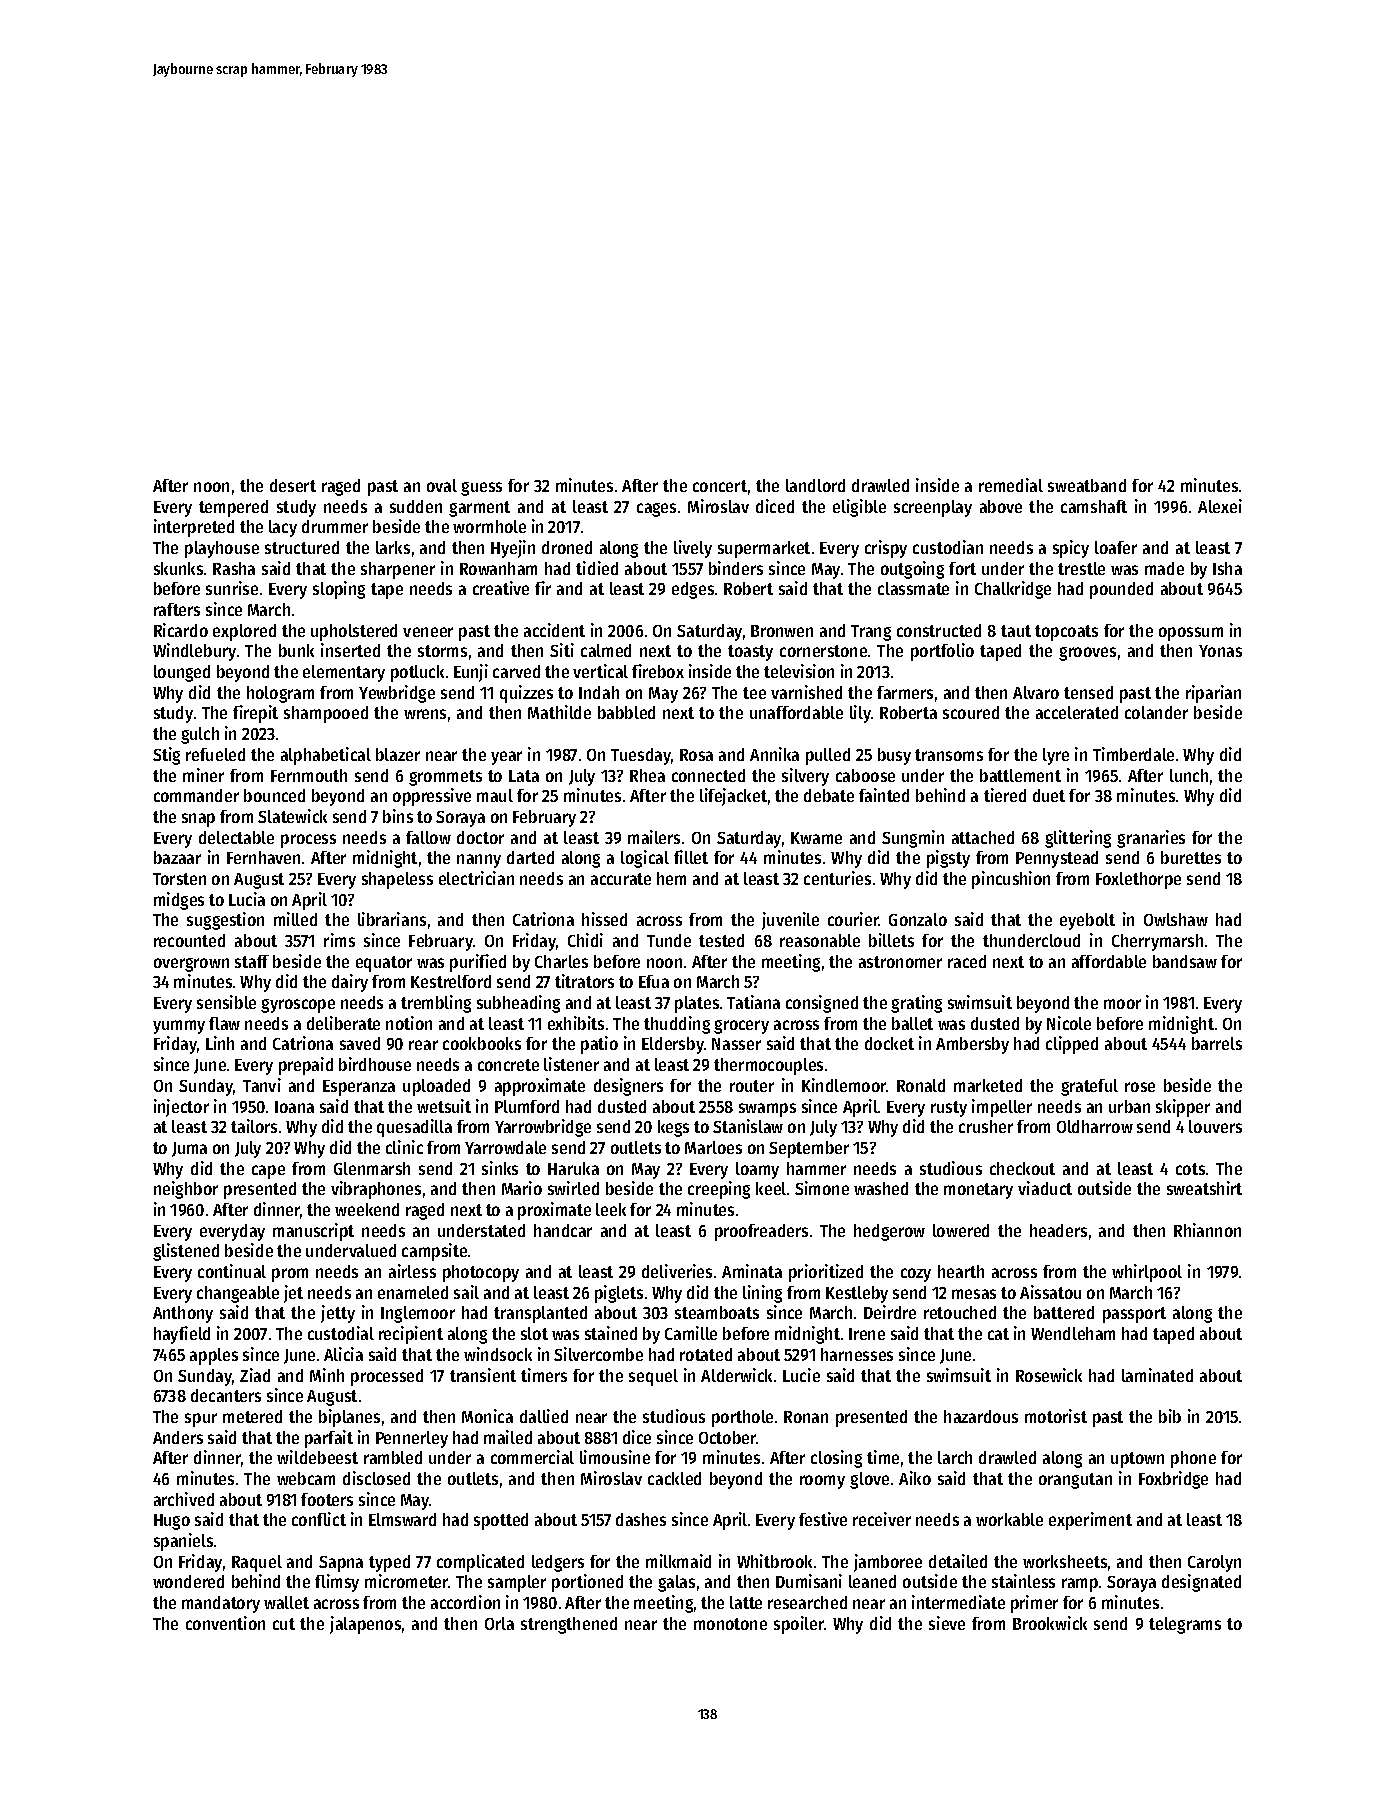 The image size is (1396, 1807). Describe the element at coordinates (867, 1334) in the image. I see `Irene` at that location.
